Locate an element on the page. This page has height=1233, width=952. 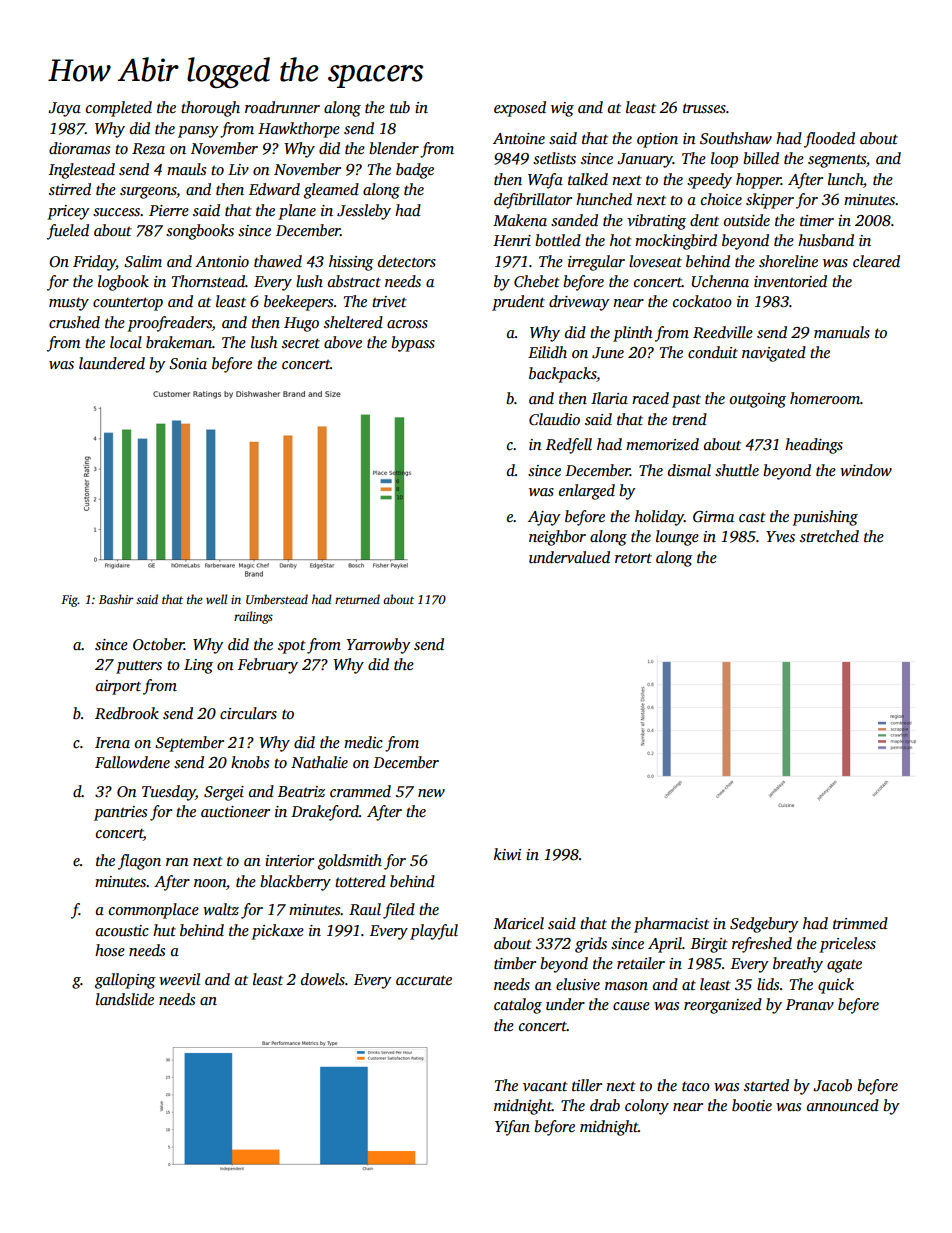
musty is located at coordinates (69, 304).
